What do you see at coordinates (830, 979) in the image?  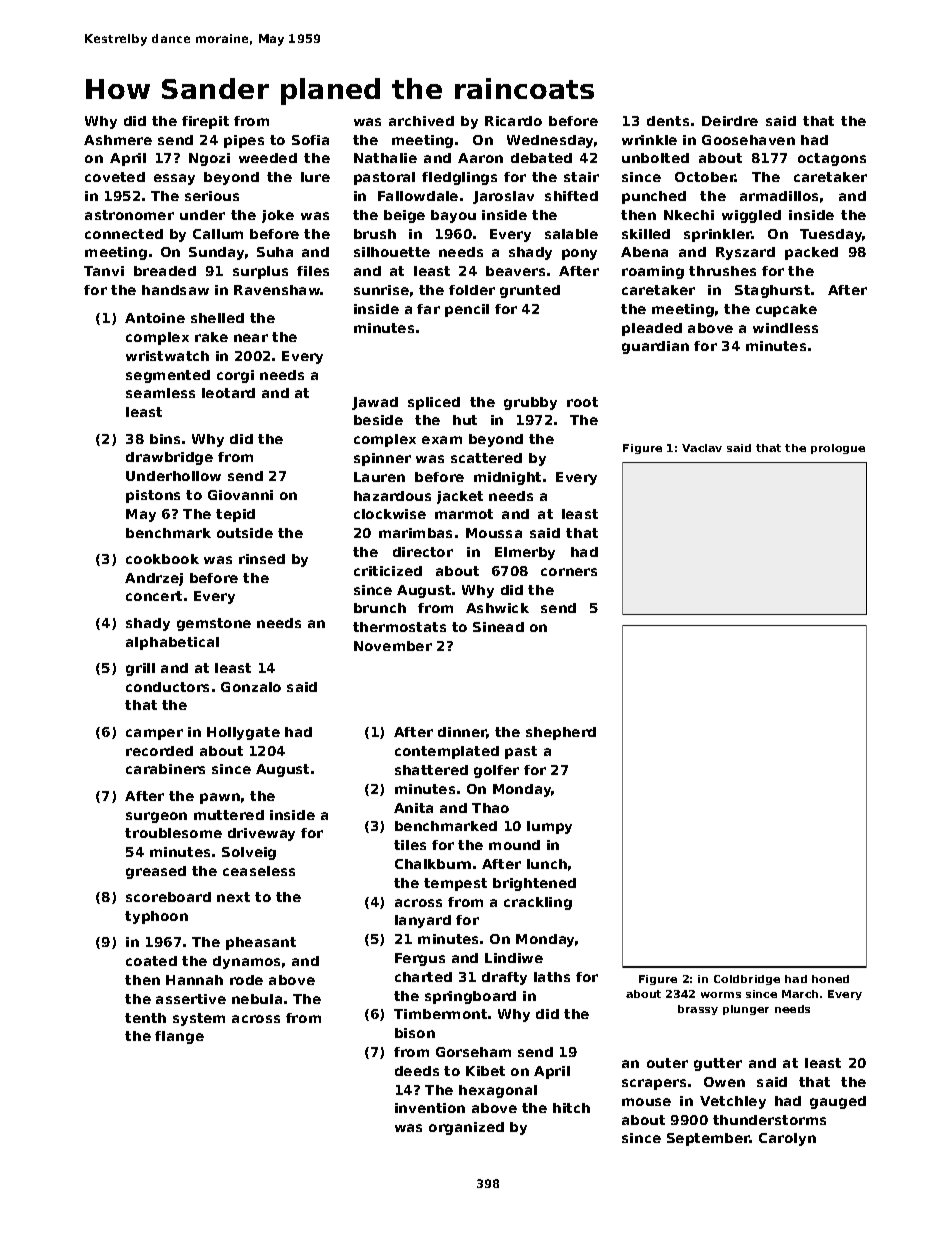 I see `honed` at bounding box center [830, 979].
